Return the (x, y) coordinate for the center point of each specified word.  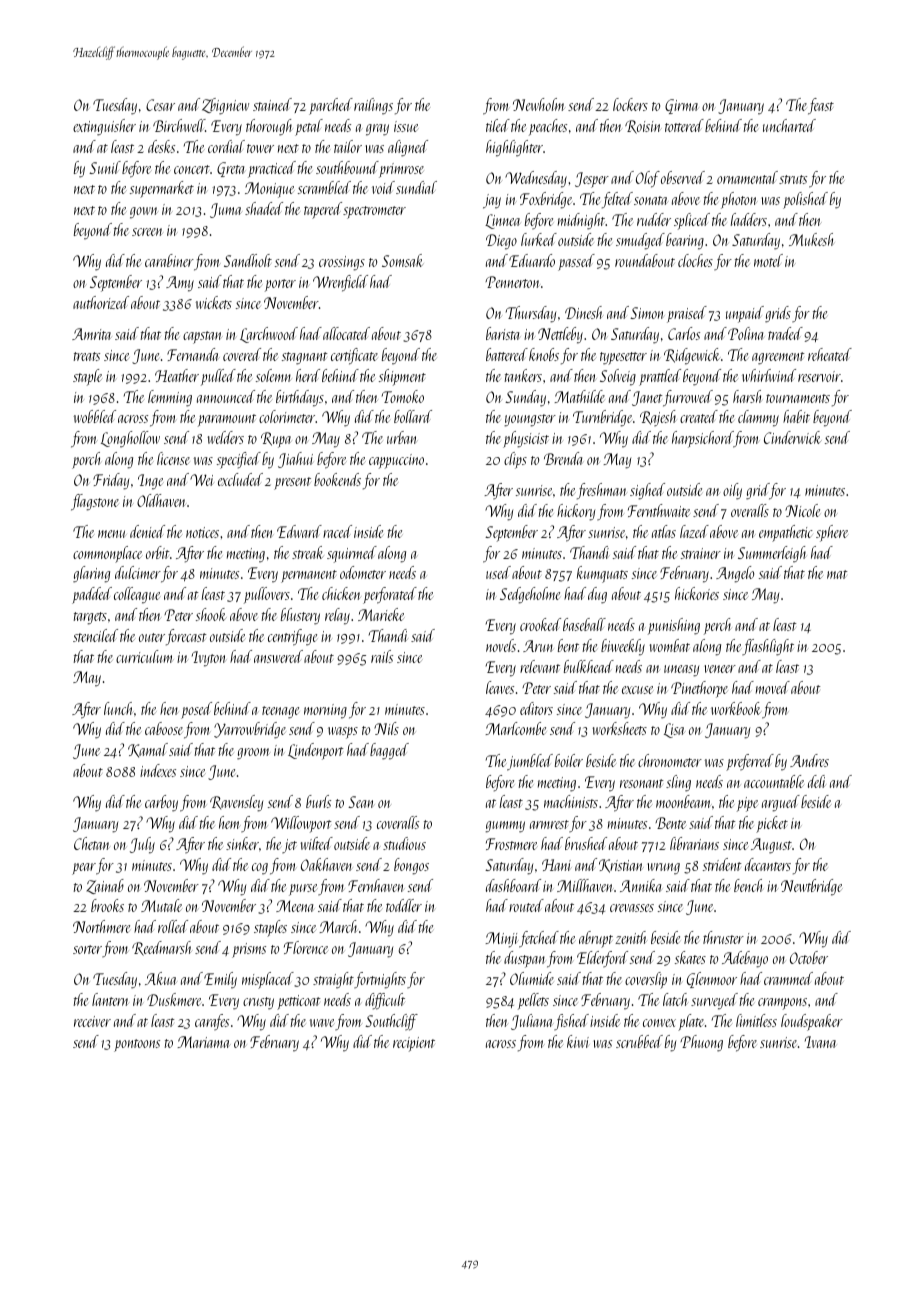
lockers (630, 104)
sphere (832, 533)
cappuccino (396, 461)
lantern (110, 999)
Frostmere (512, 844)
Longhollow (130, 439)
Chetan (92, 843)
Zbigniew (225, 106)
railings (373, 106)
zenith (631, 937)
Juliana (532, 1022)
